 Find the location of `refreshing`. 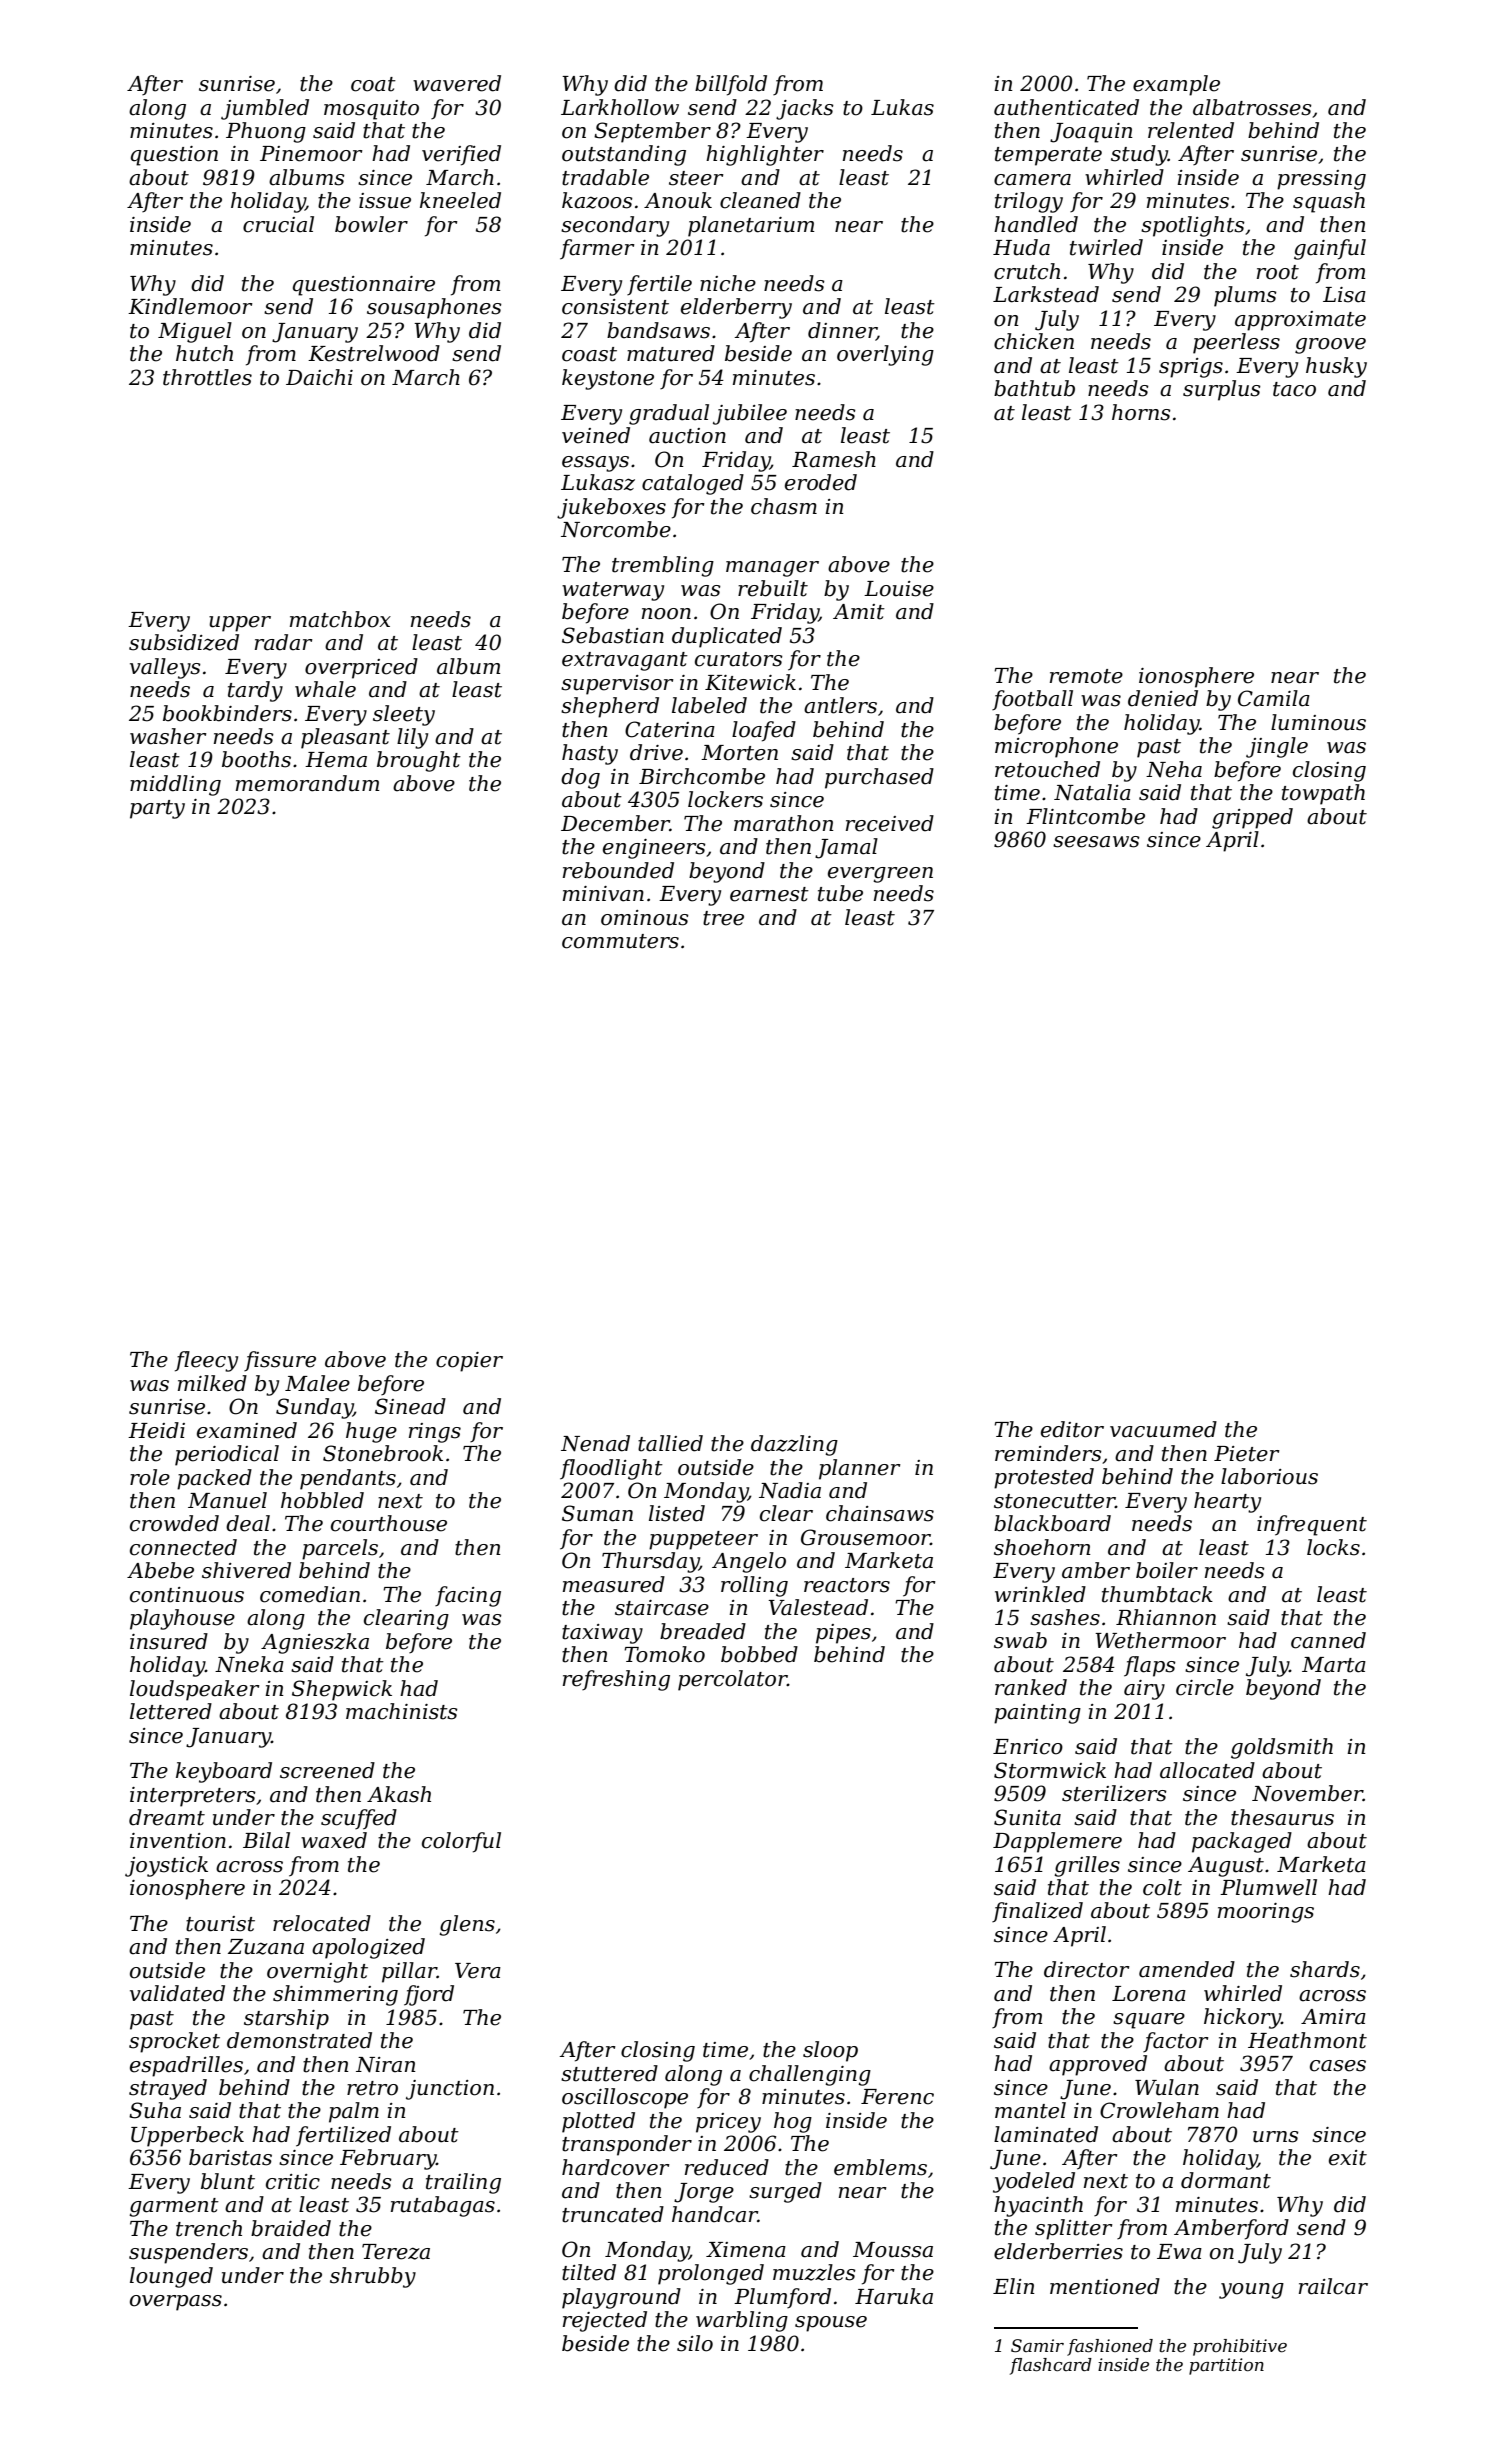

refreshing is located at coordinates (616, 1680).
